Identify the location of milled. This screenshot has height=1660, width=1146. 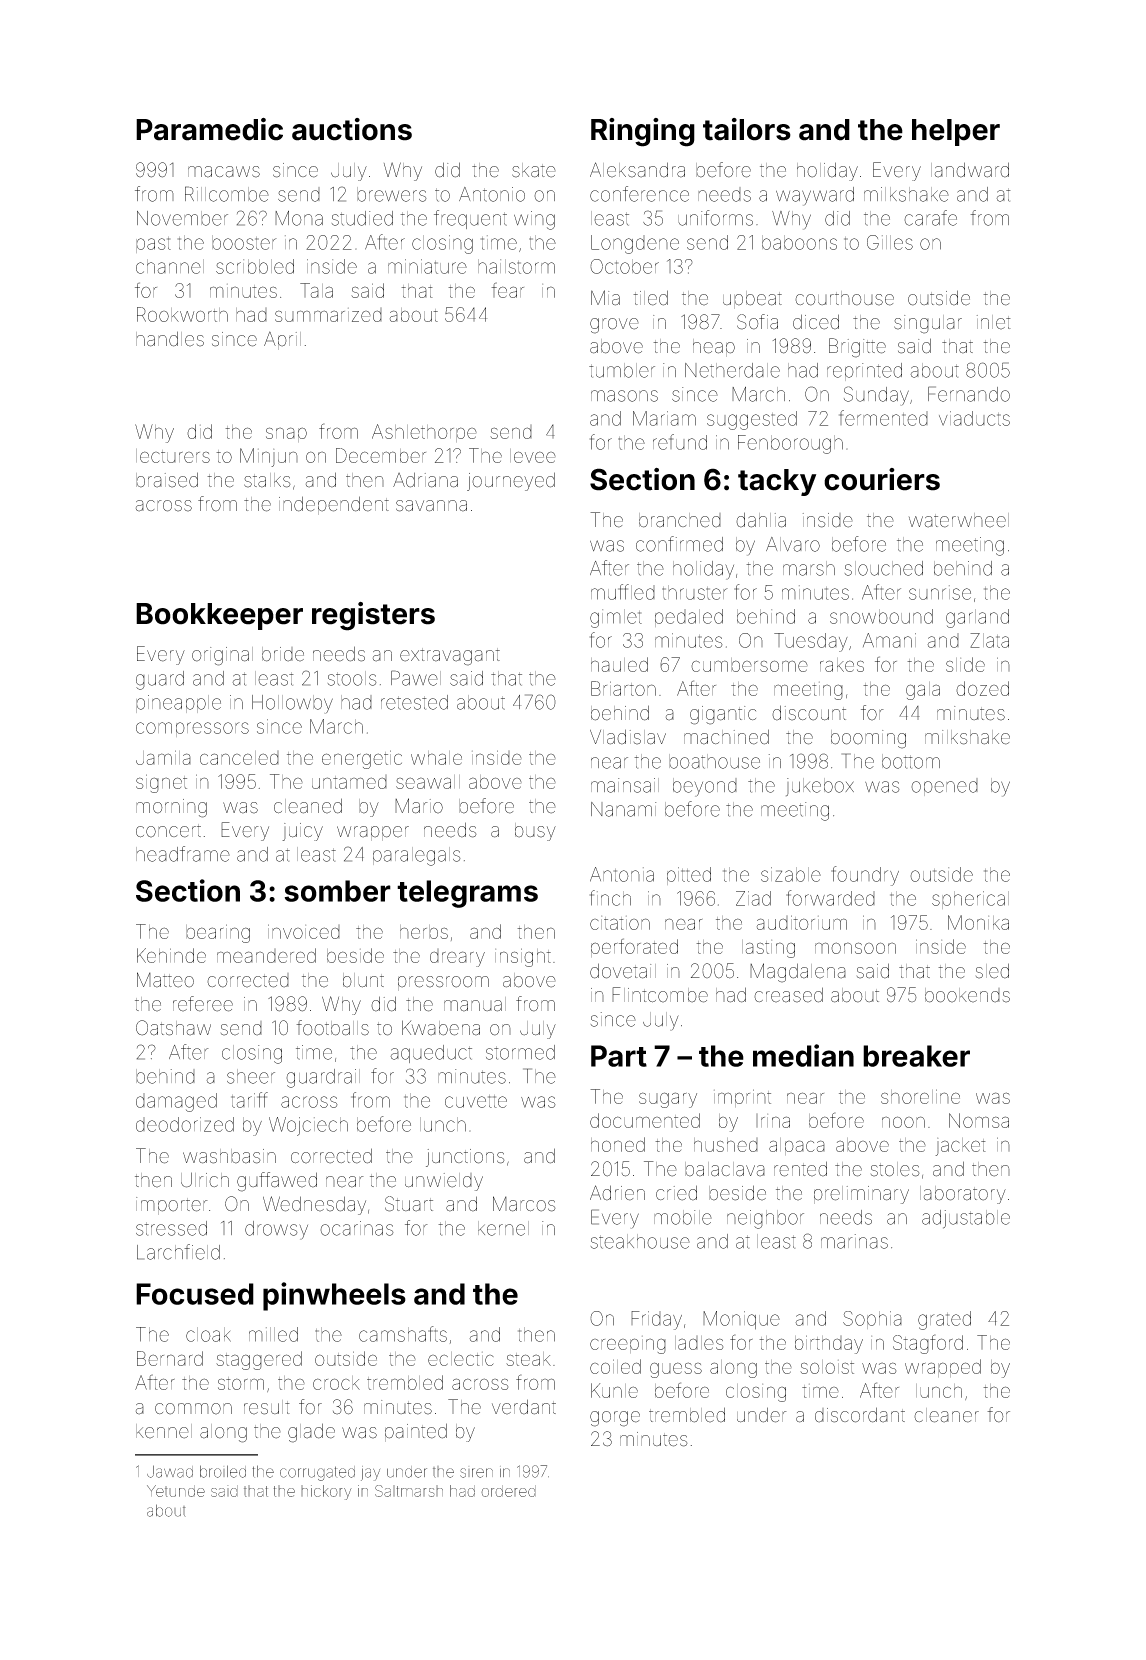
(273, 1334).
